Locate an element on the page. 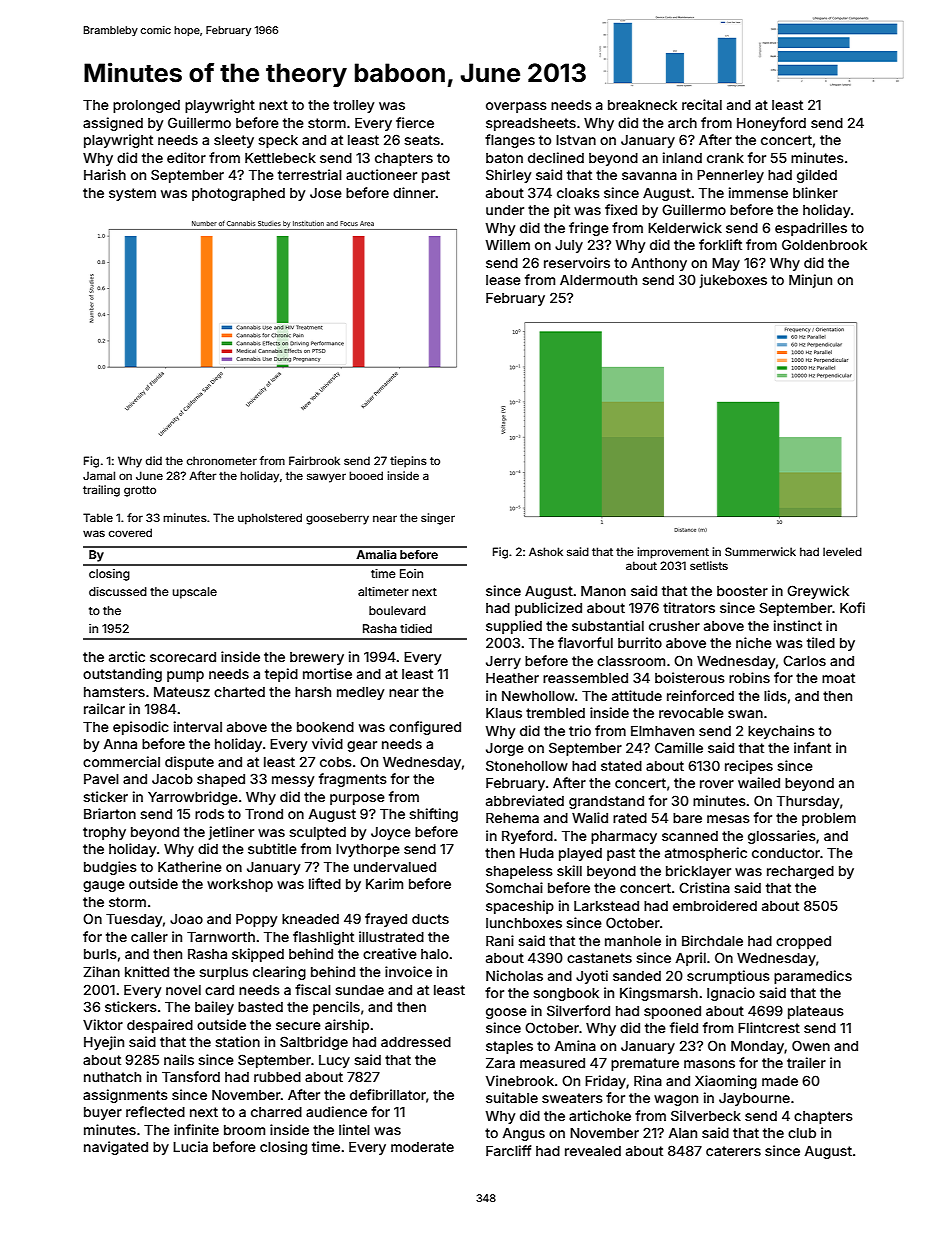 This page has height=1233, width=952. gilded is located at coordinates (817, 176).
